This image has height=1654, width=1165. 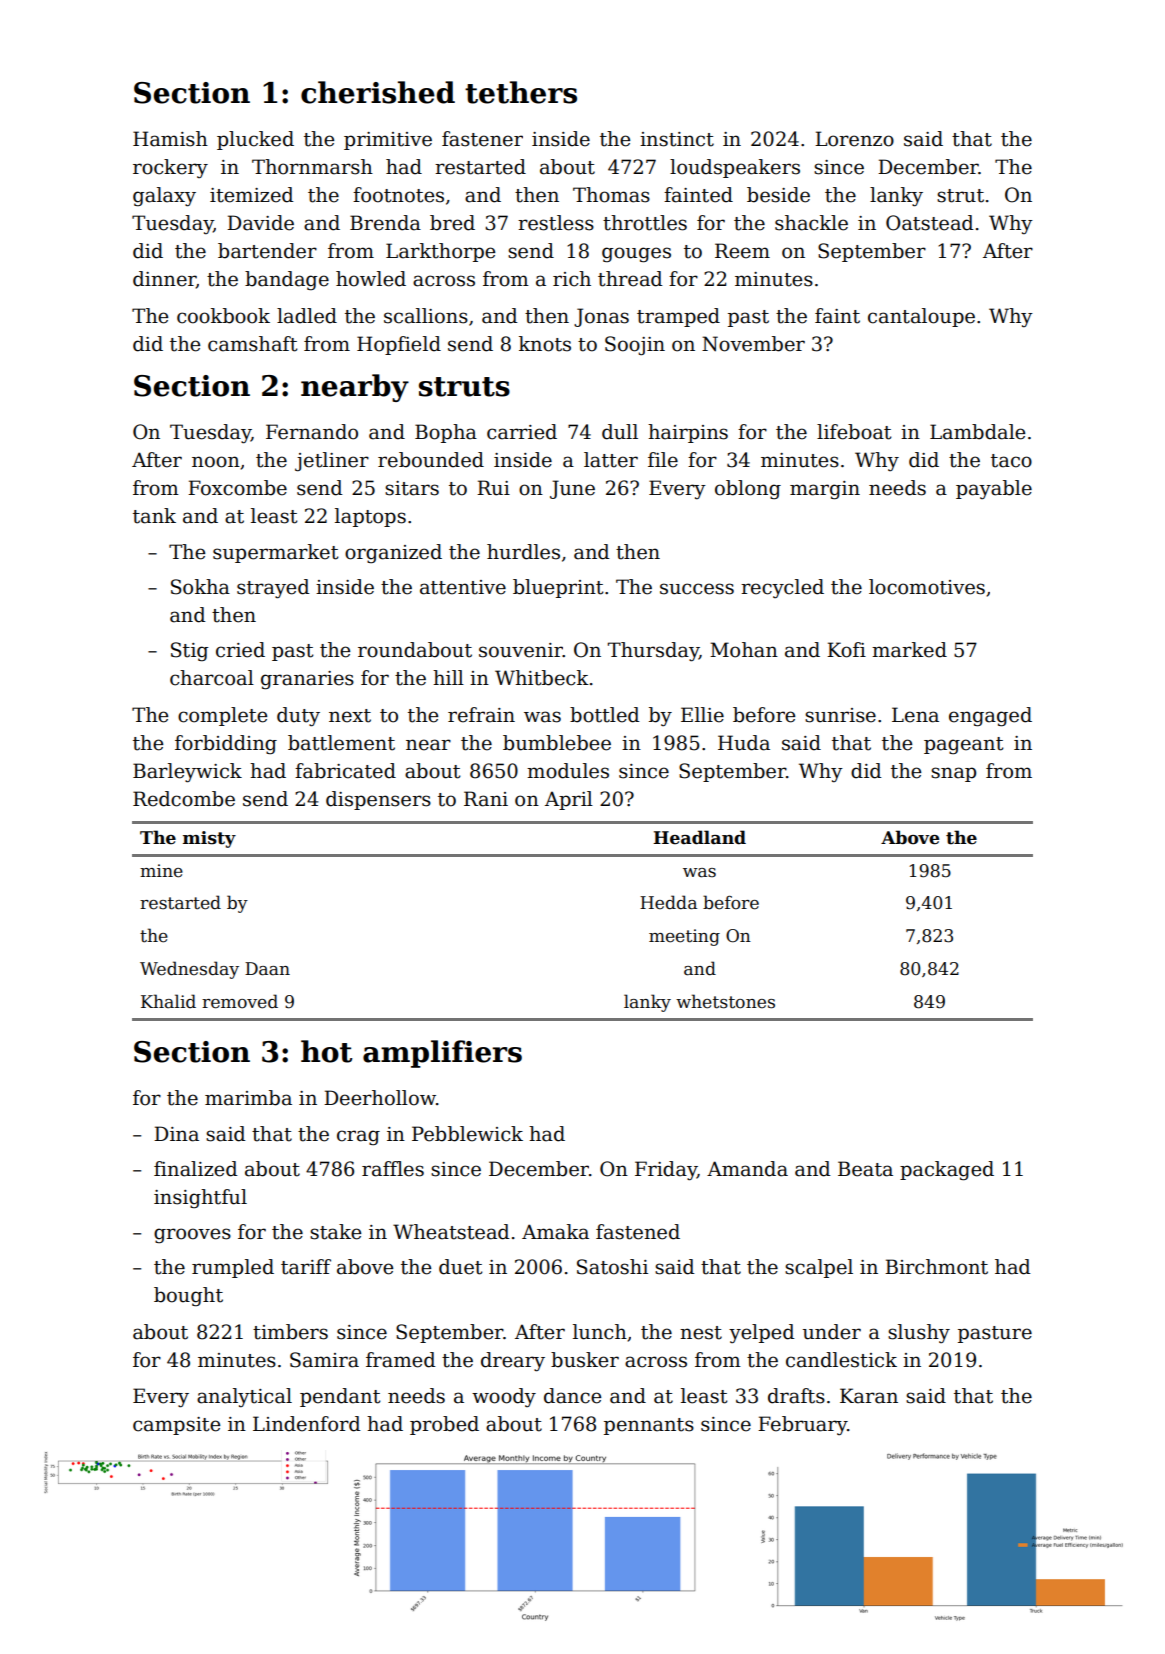 What do you see at coordinates (493, 488) in the image?
I see `Rui` at bounding box center [493, 488].
